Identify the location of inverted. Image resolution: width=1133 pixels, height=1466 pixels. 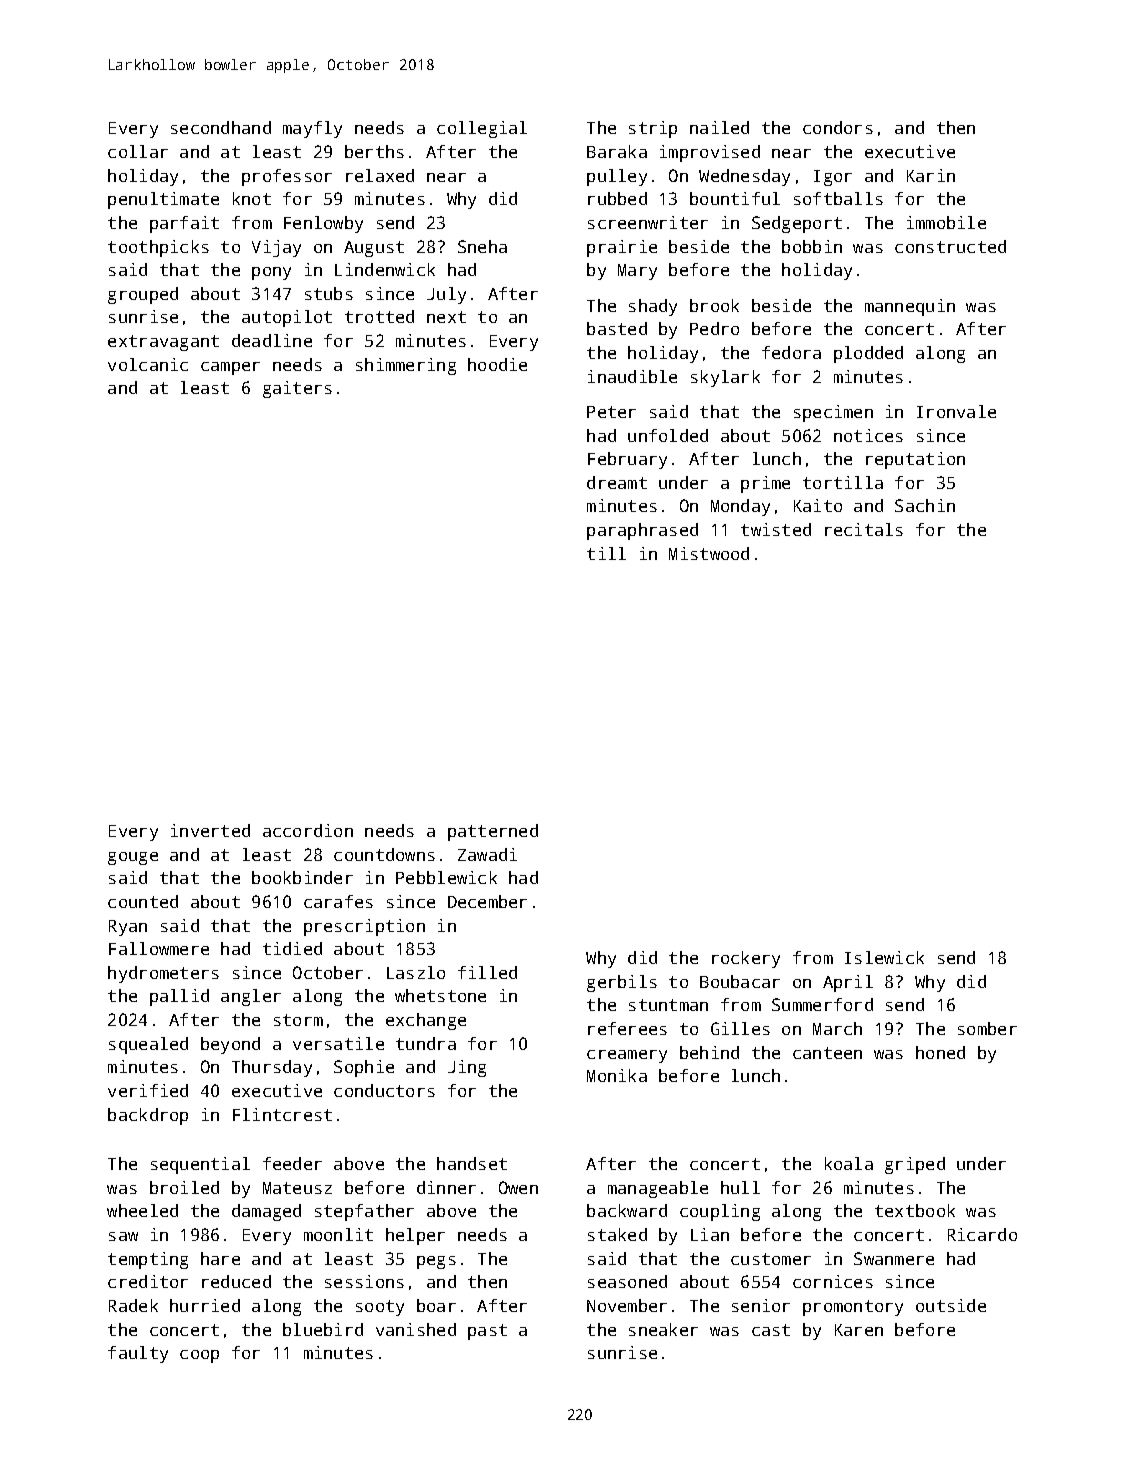
(210, 830).
